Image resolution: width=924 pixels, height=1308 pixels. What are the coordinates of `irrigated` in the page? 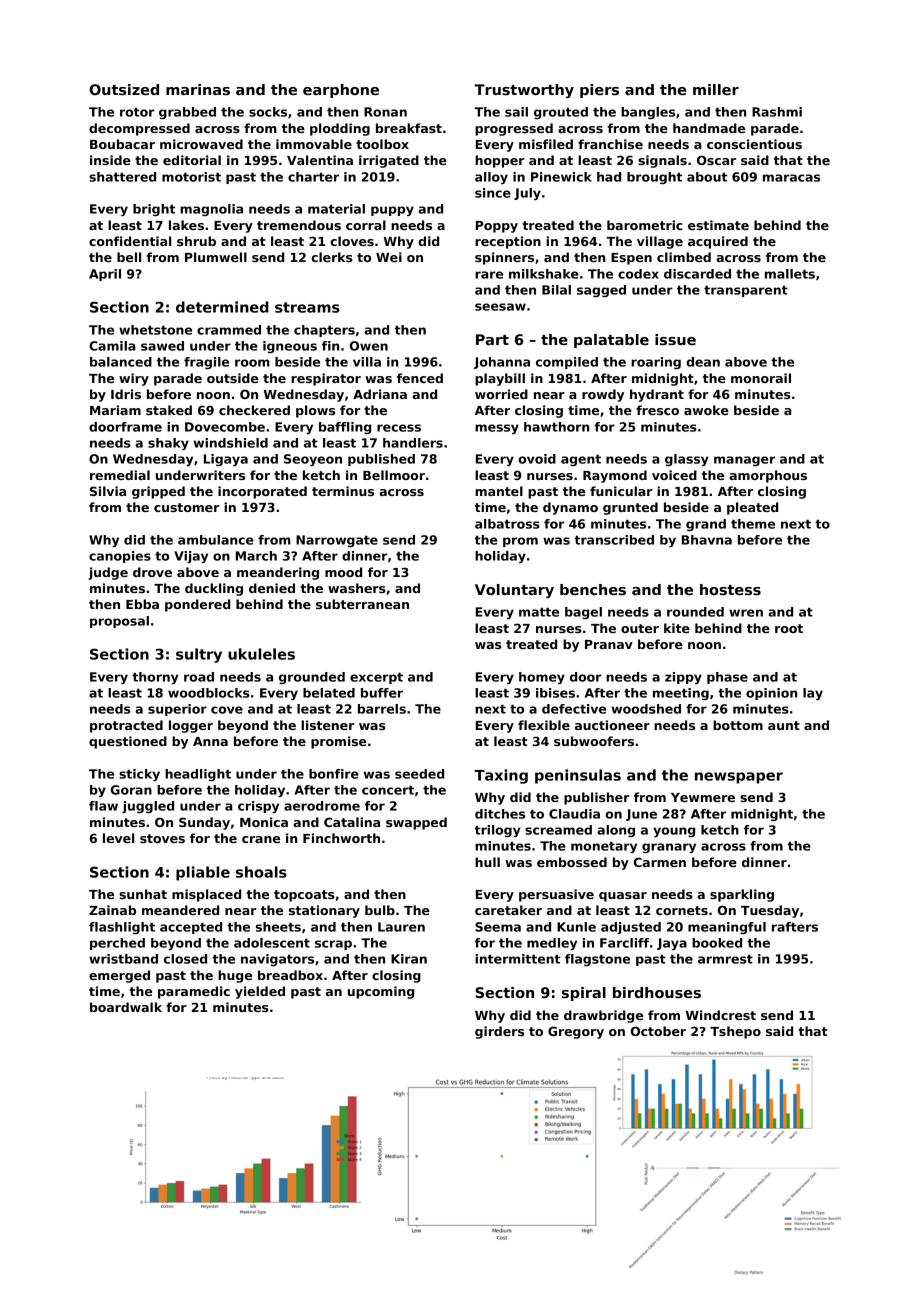 It's located at (389, 161).
